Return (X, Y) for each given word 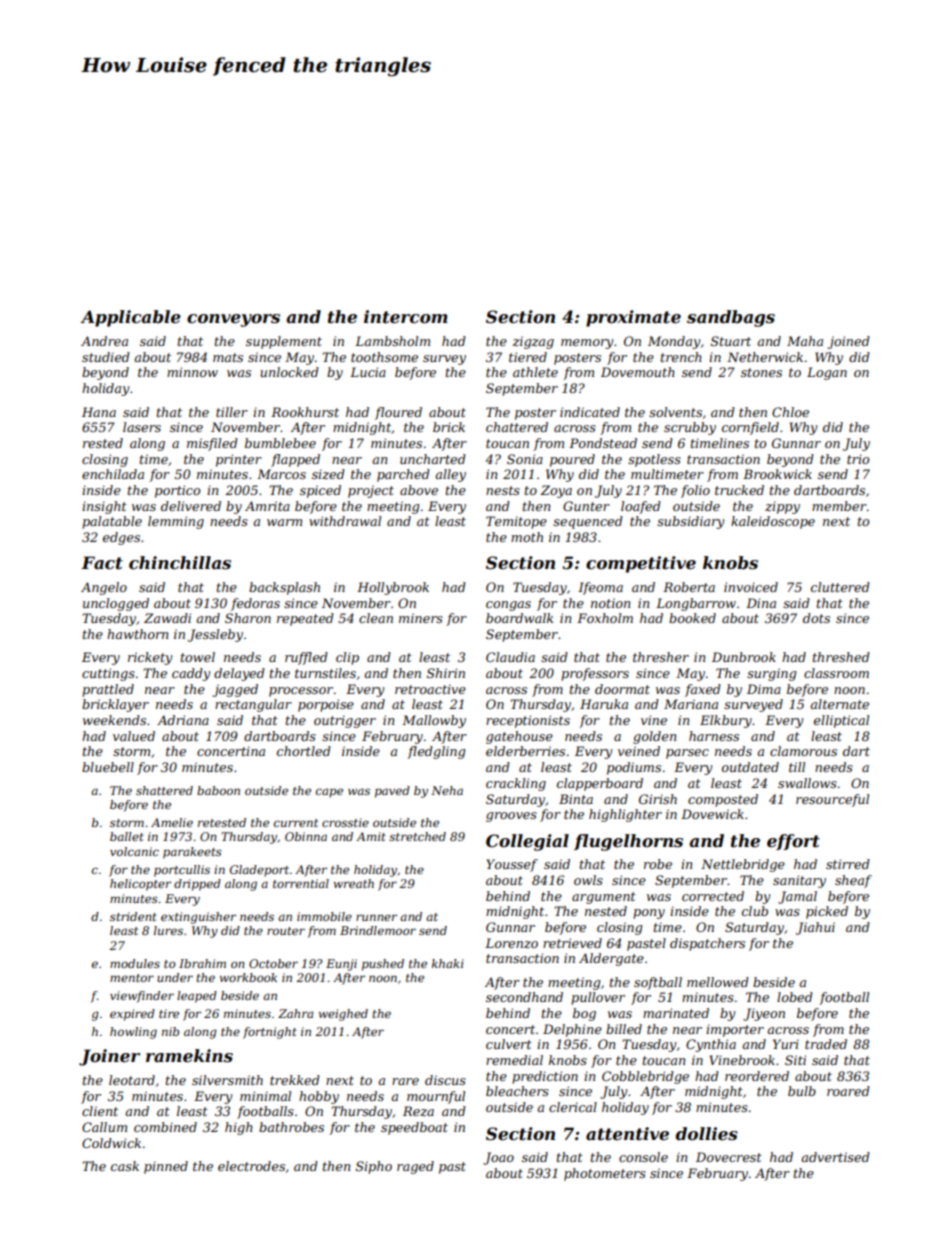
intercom (406, 316)
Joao (498, 1158)
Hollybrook (393, 588)
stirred (848, 864)
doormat (622, 689)
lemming (176, 522)
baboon (218, 790)
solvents (675, 412)
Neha (447, 790)
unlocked (289, 372)
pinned (166, 1167)
